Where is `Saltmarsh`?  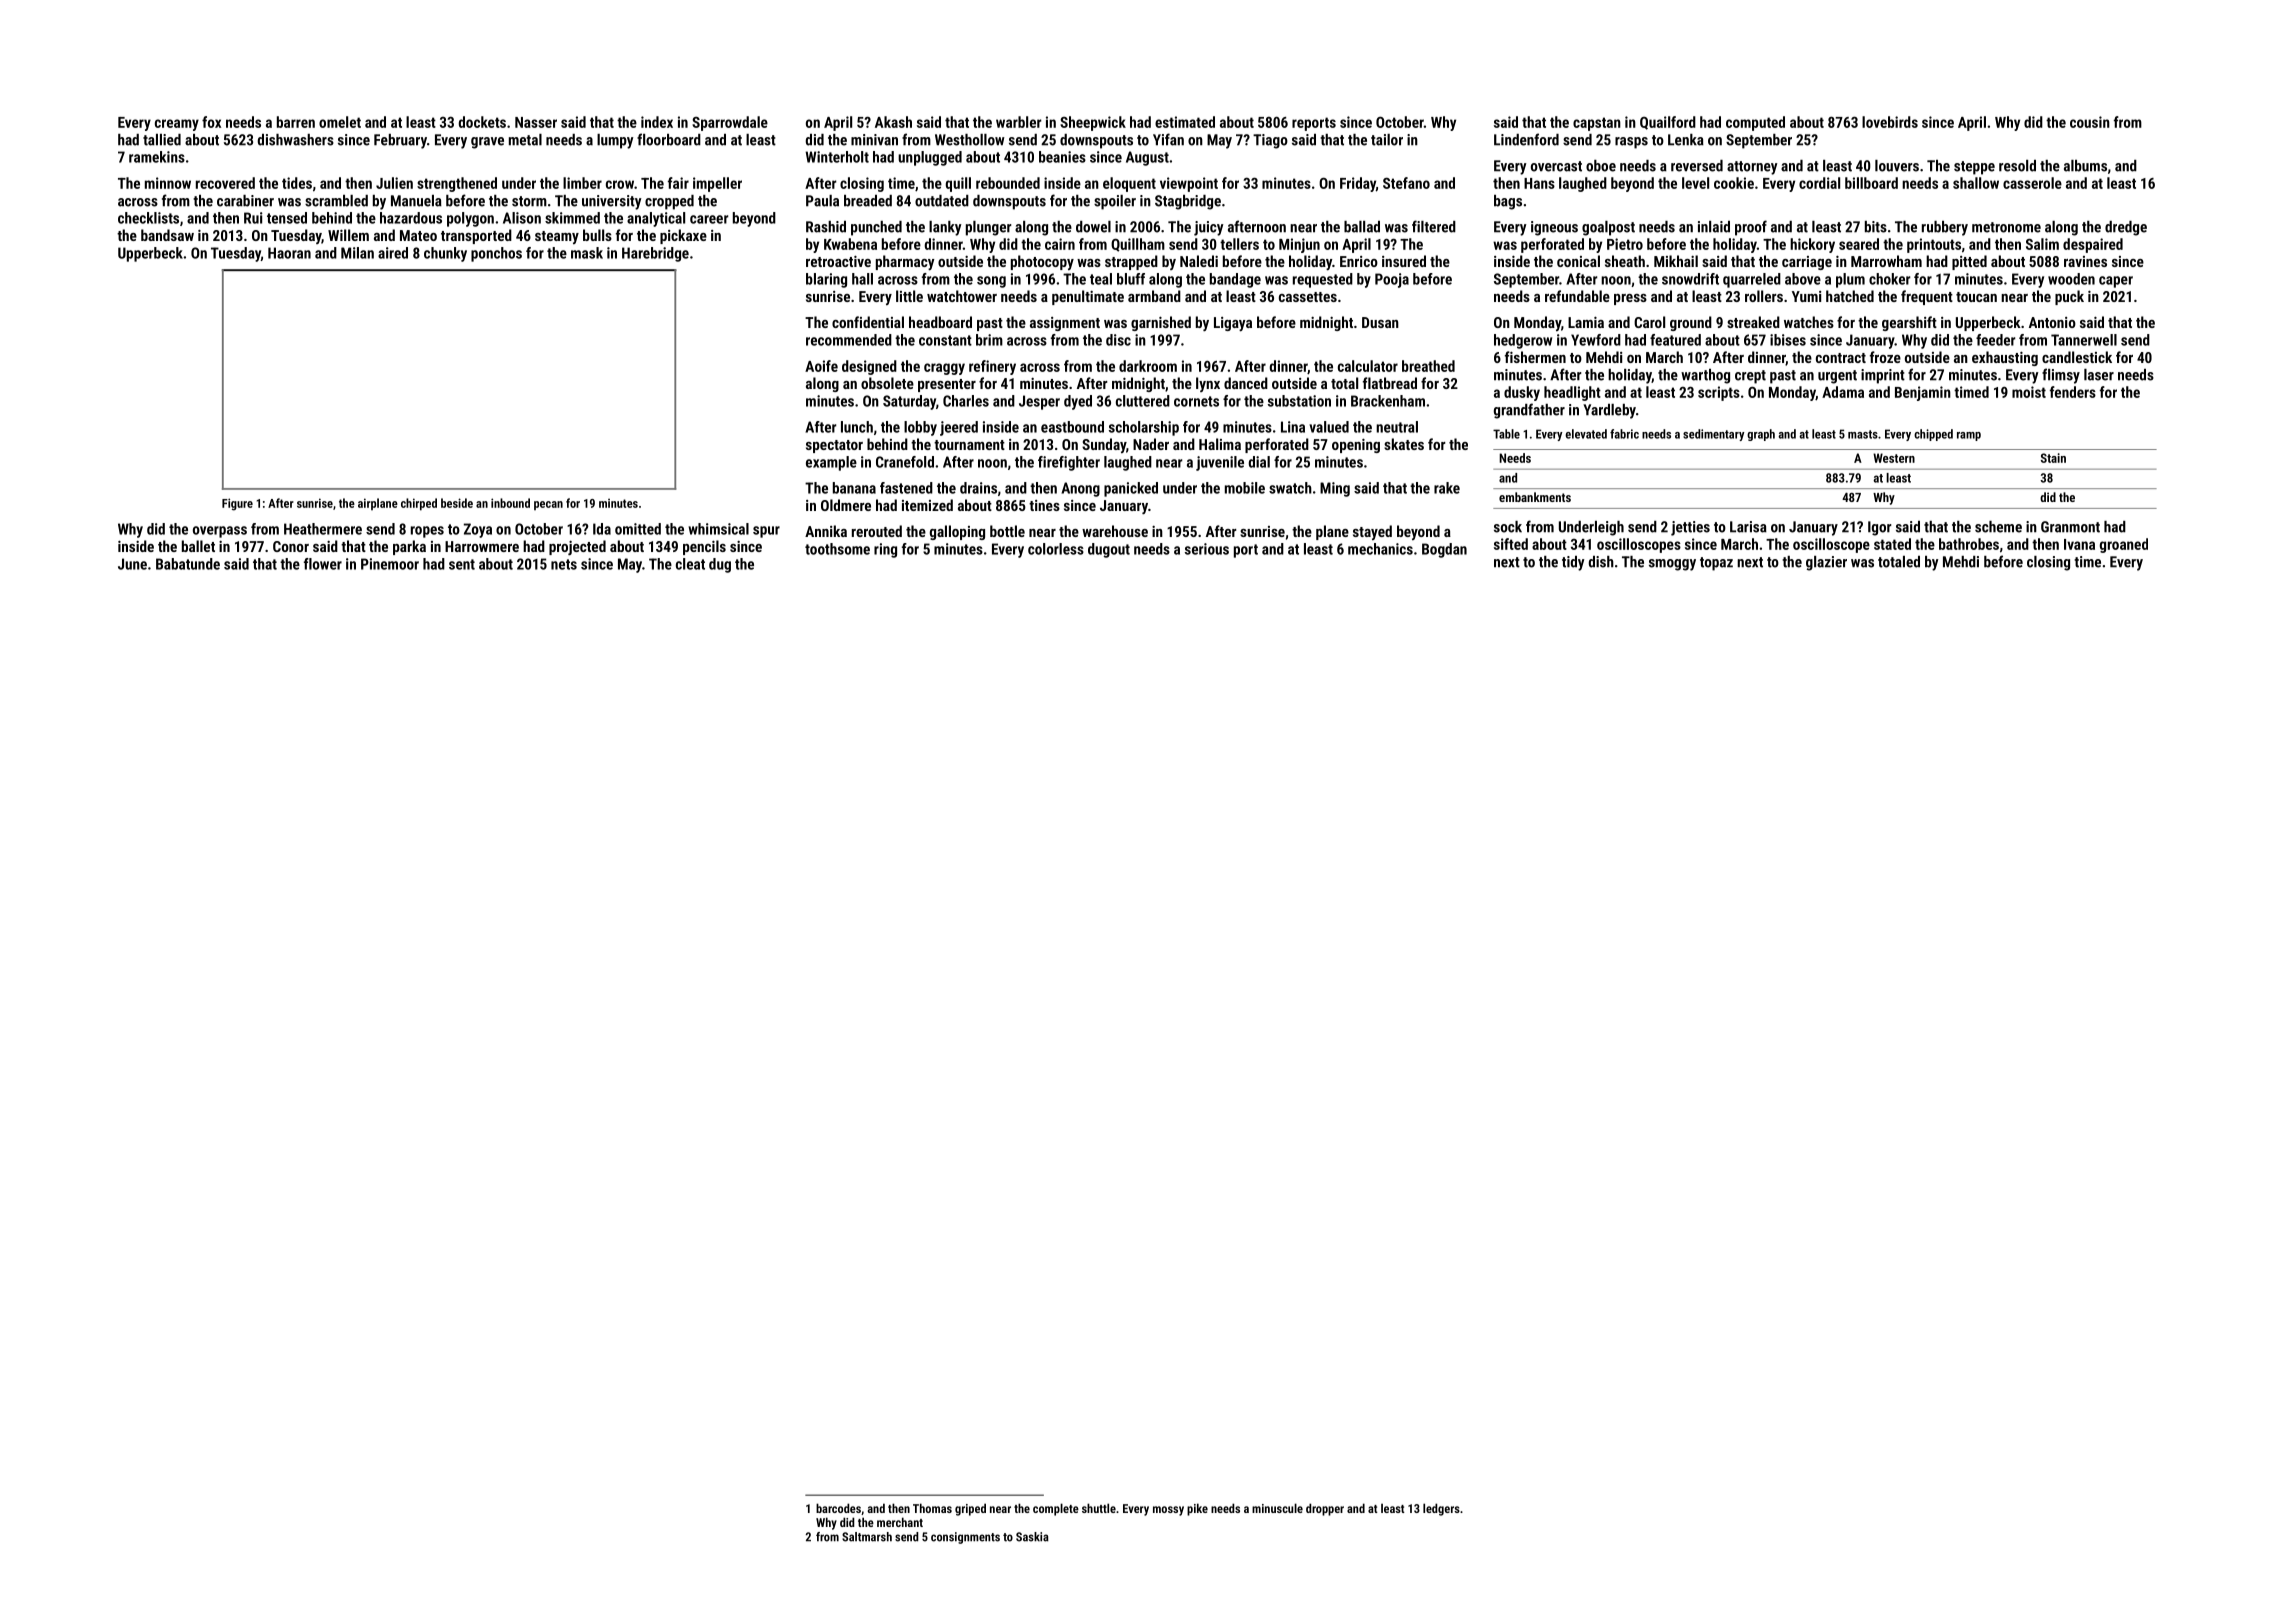 Saltmarsh is located at coordinates (867, 1537).
